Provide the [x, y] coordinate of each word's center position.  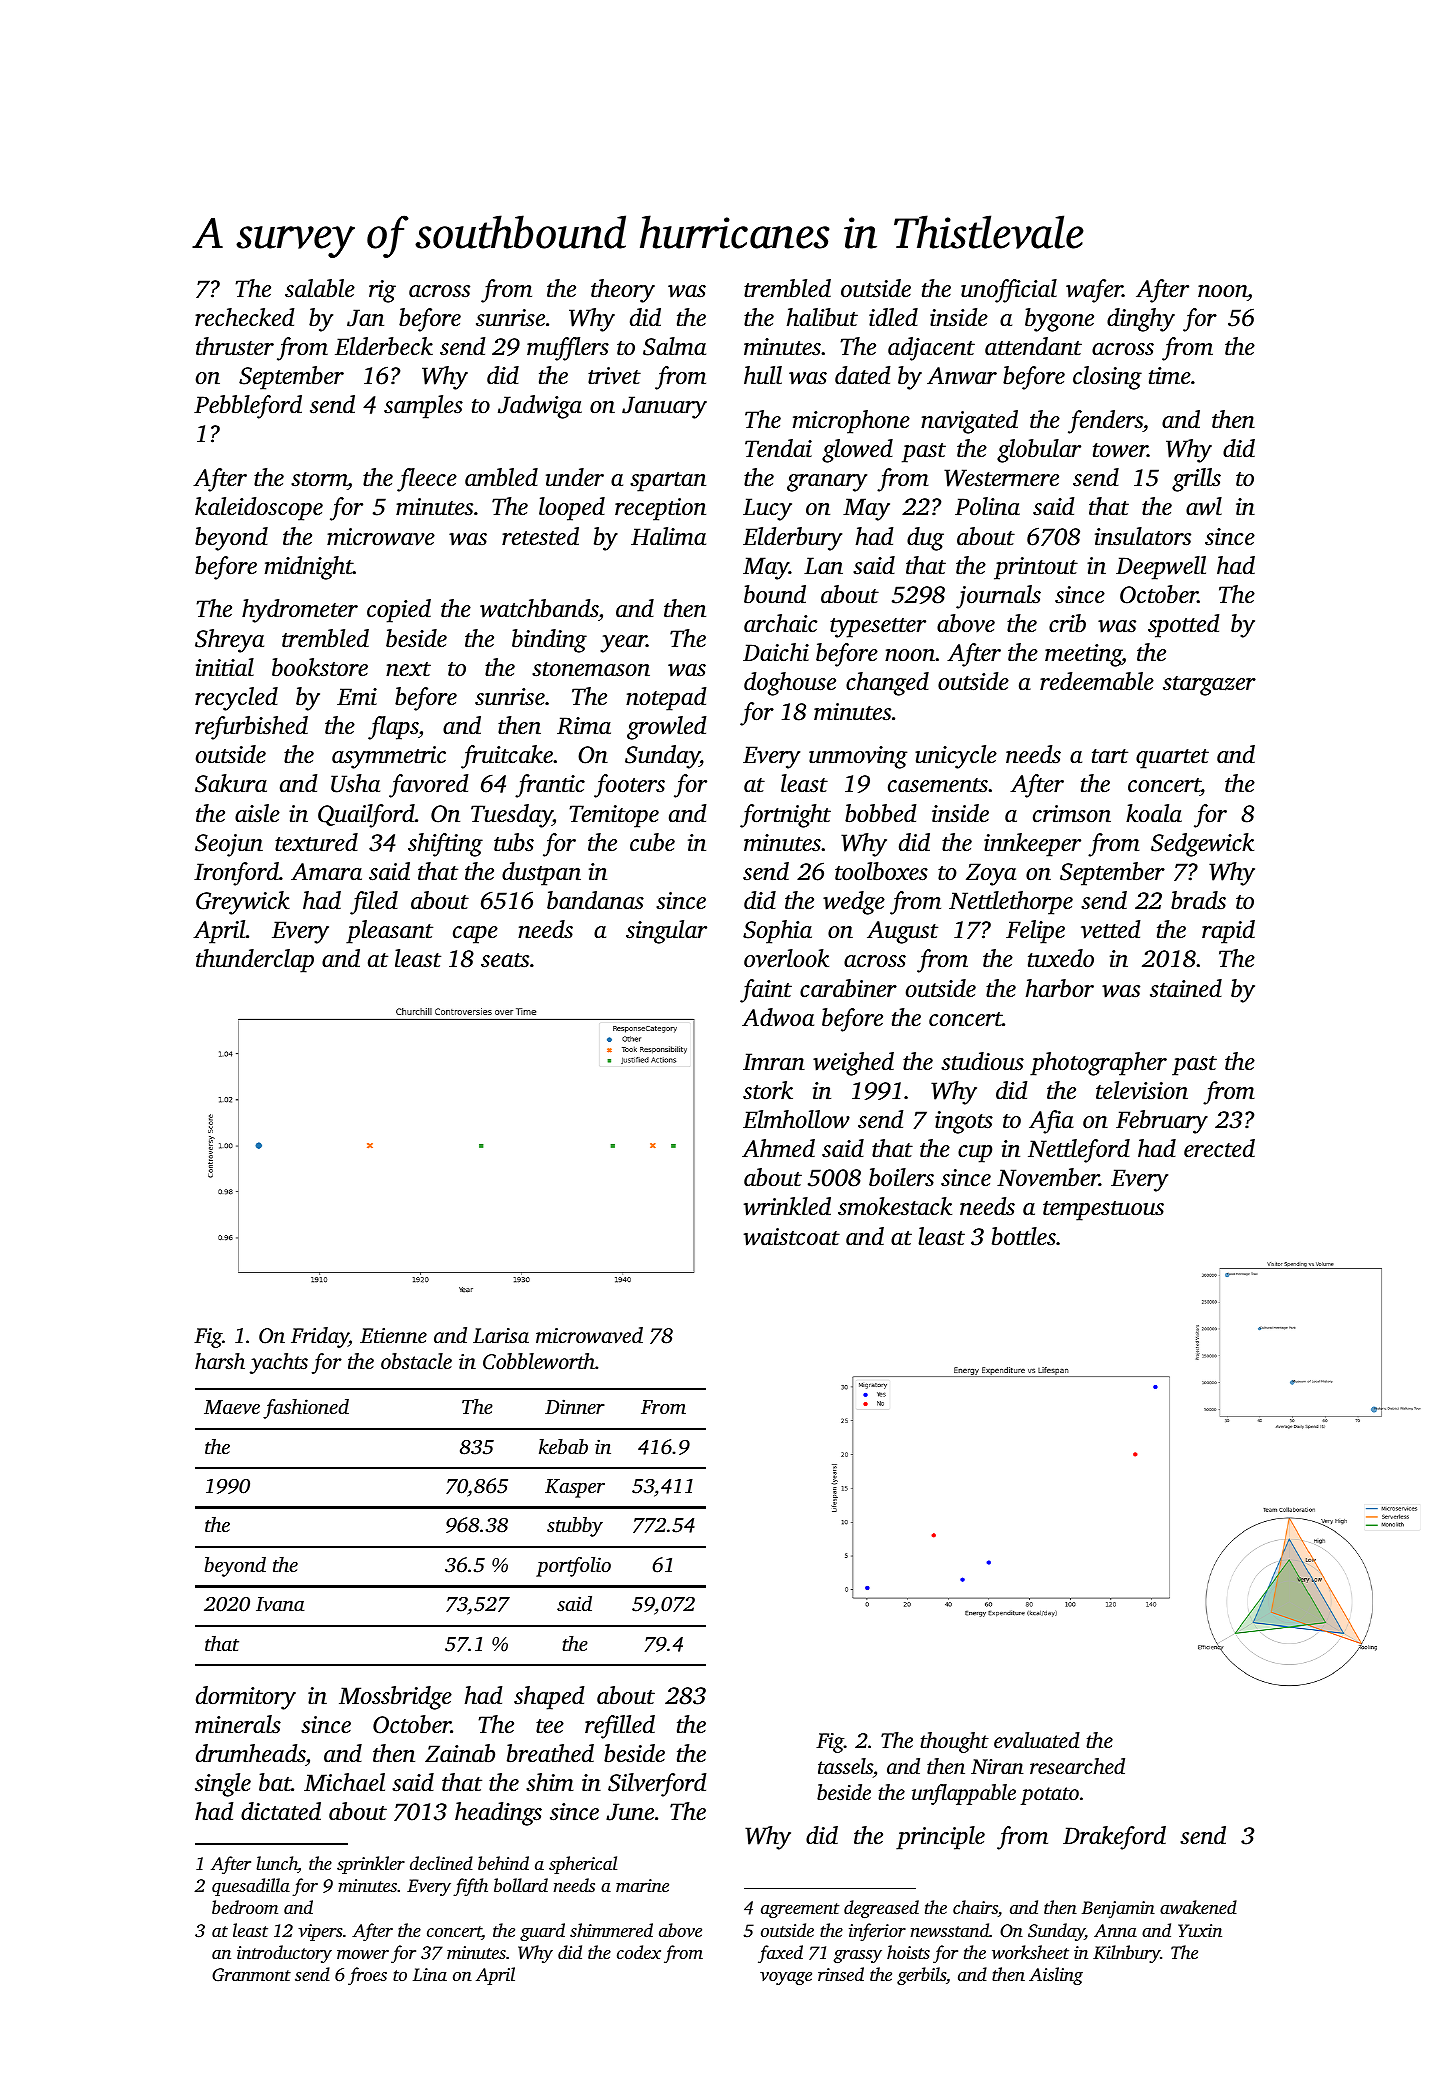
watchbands [539, 608]
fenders [1105, 422]
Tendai [778, 448]
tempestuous [1103, 1211]
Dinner [575, 1406]
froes [367, 1976]
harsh [220, 1361]
